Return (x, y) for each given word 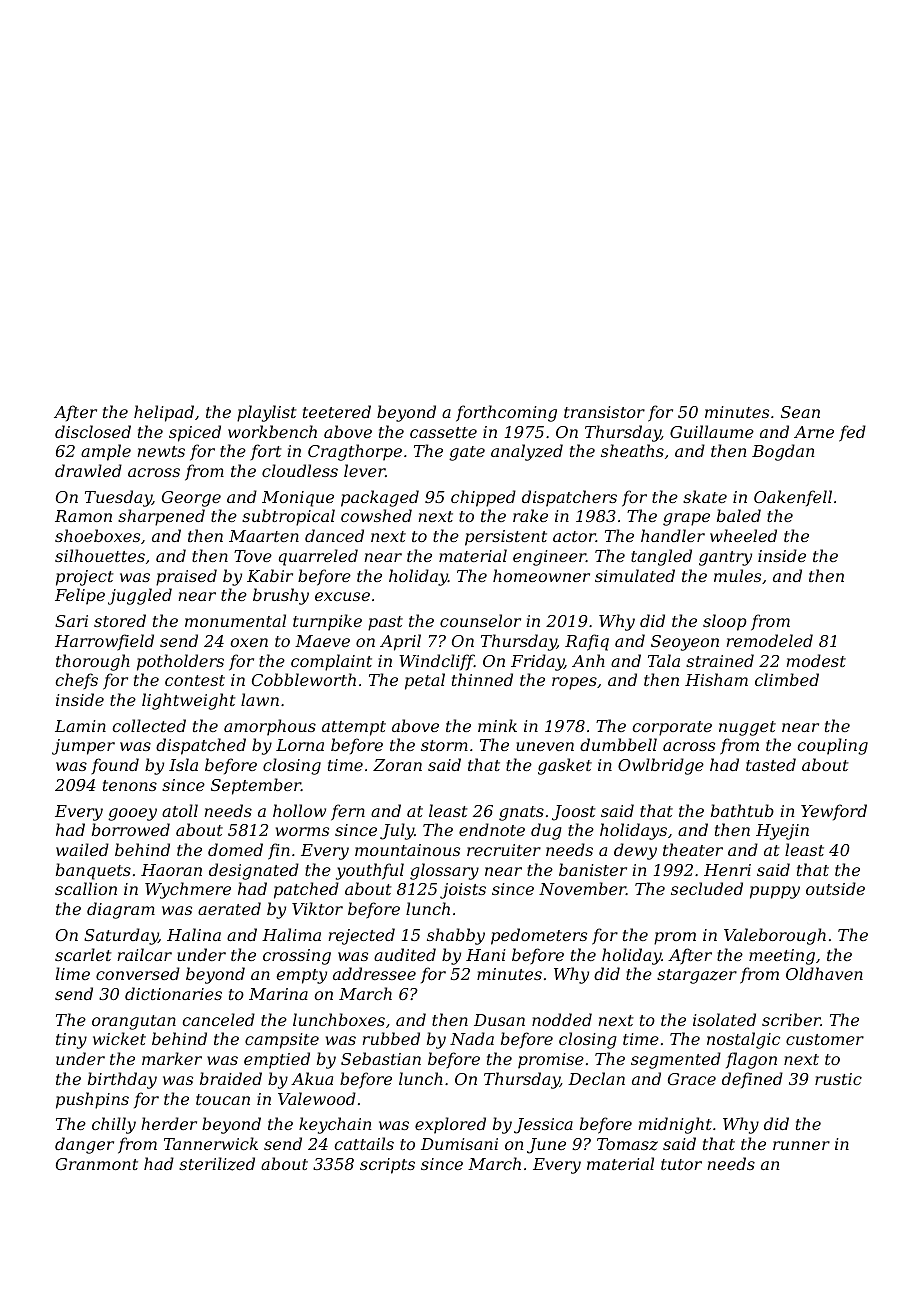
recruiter (504, 850)
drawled (88, 470)
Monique (298, 499)
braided (231, 1078)
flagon (751, 1060)
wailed (82, 849)
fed (852, 433)
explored (450, 1125)
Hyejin (782, 832)
